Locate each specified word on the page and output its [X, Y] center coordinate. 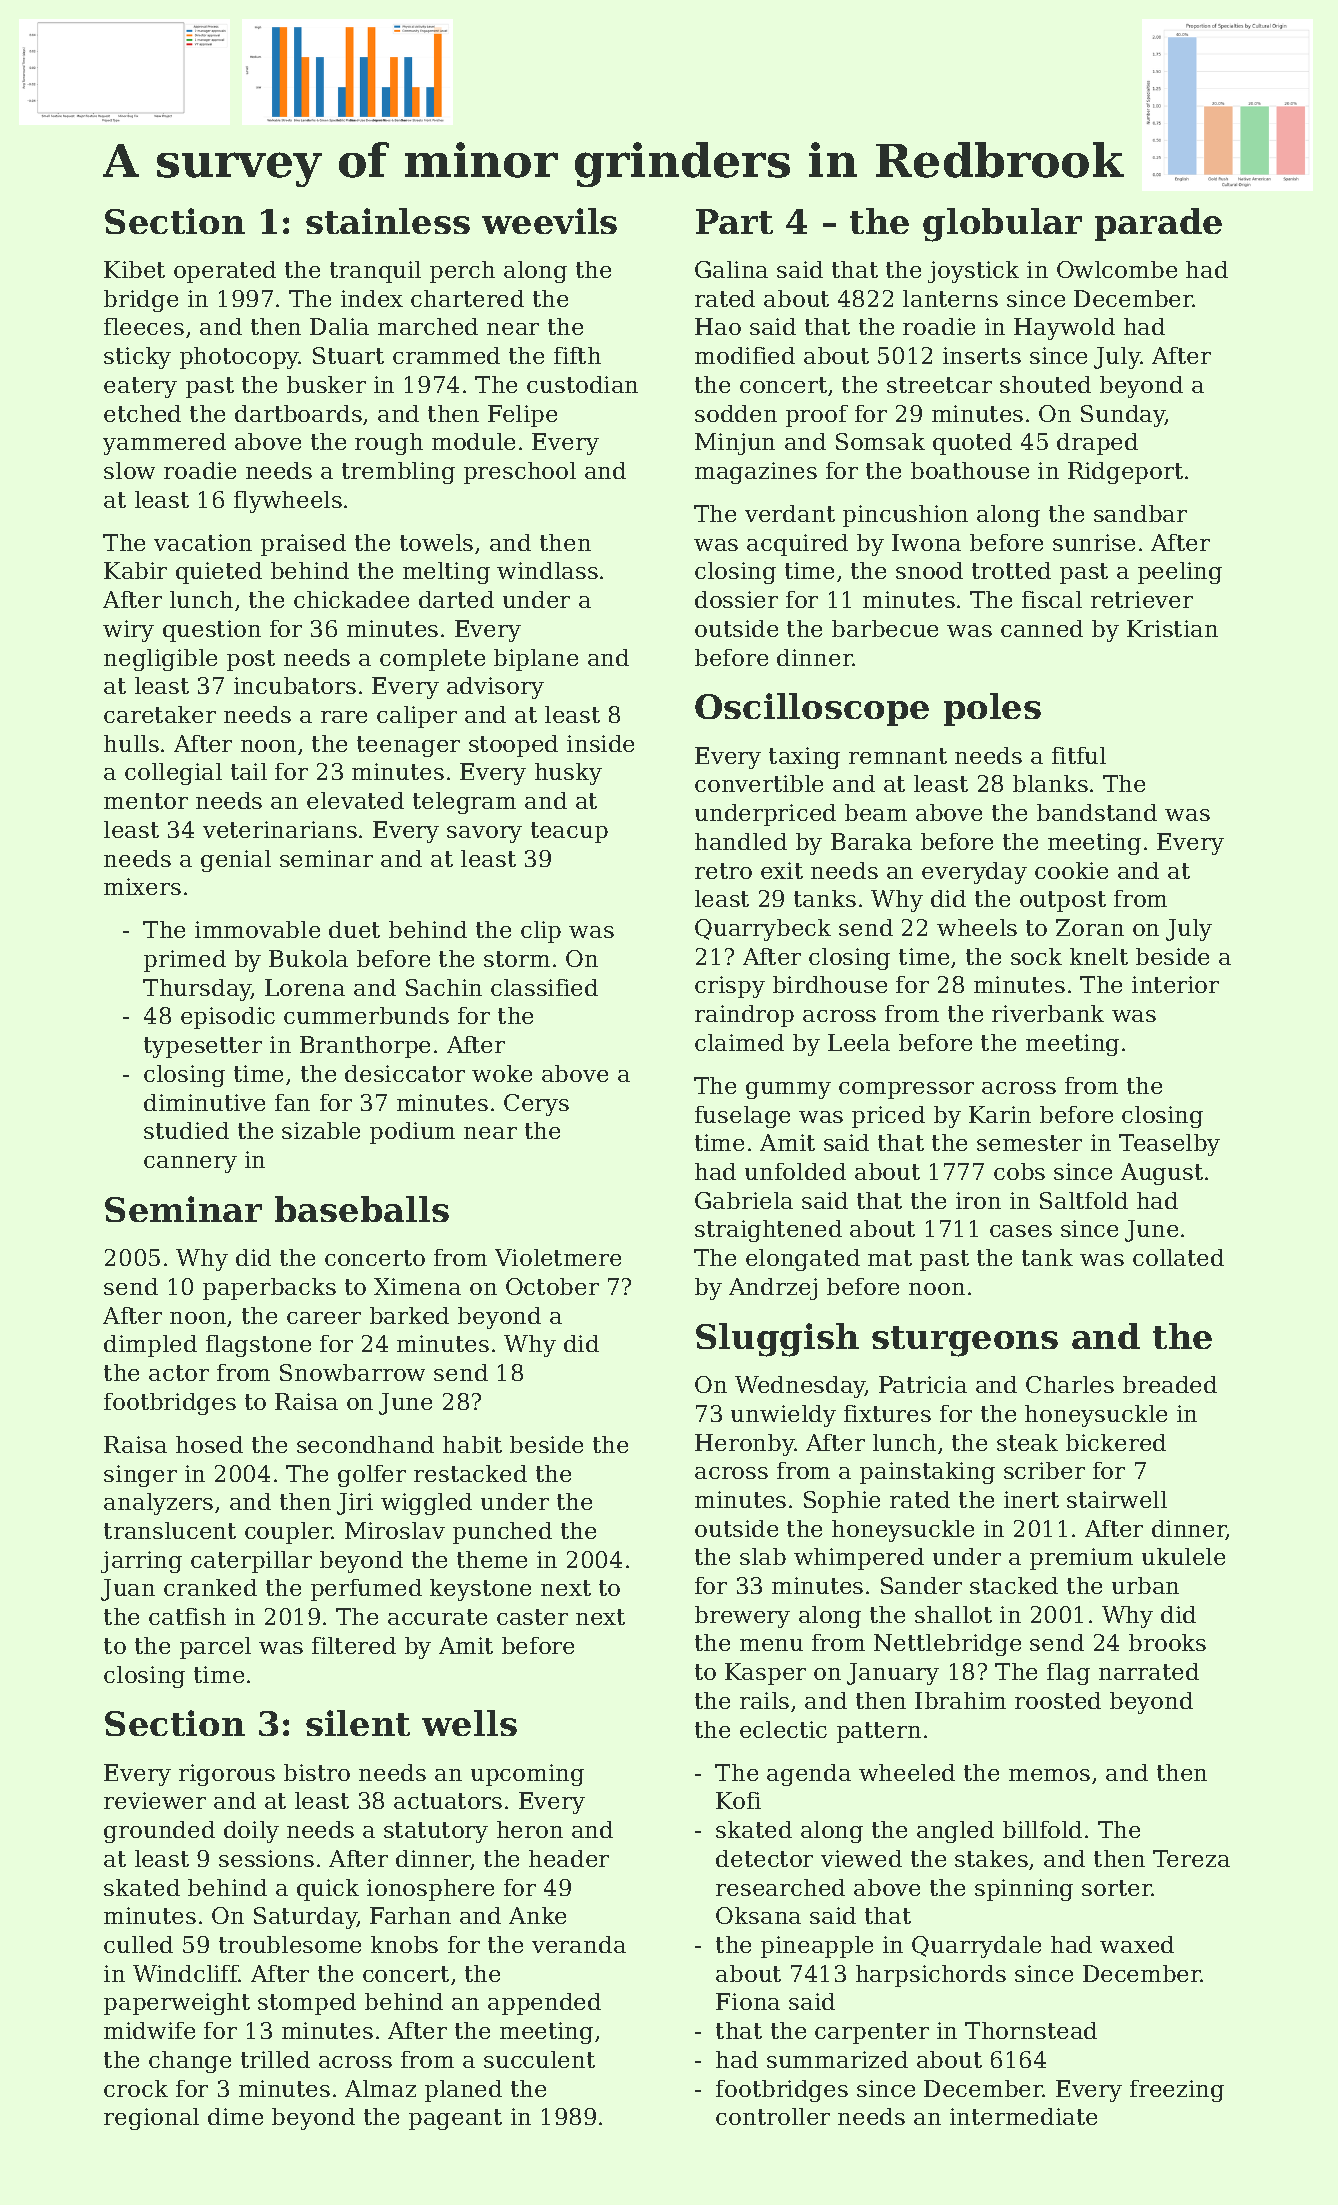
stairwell [1117, 1499]
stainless [388, 221]
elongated [803, 1260]
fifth [577, 355]
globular [1002, 225]
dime [235, 2116]
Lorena [305, 987]
